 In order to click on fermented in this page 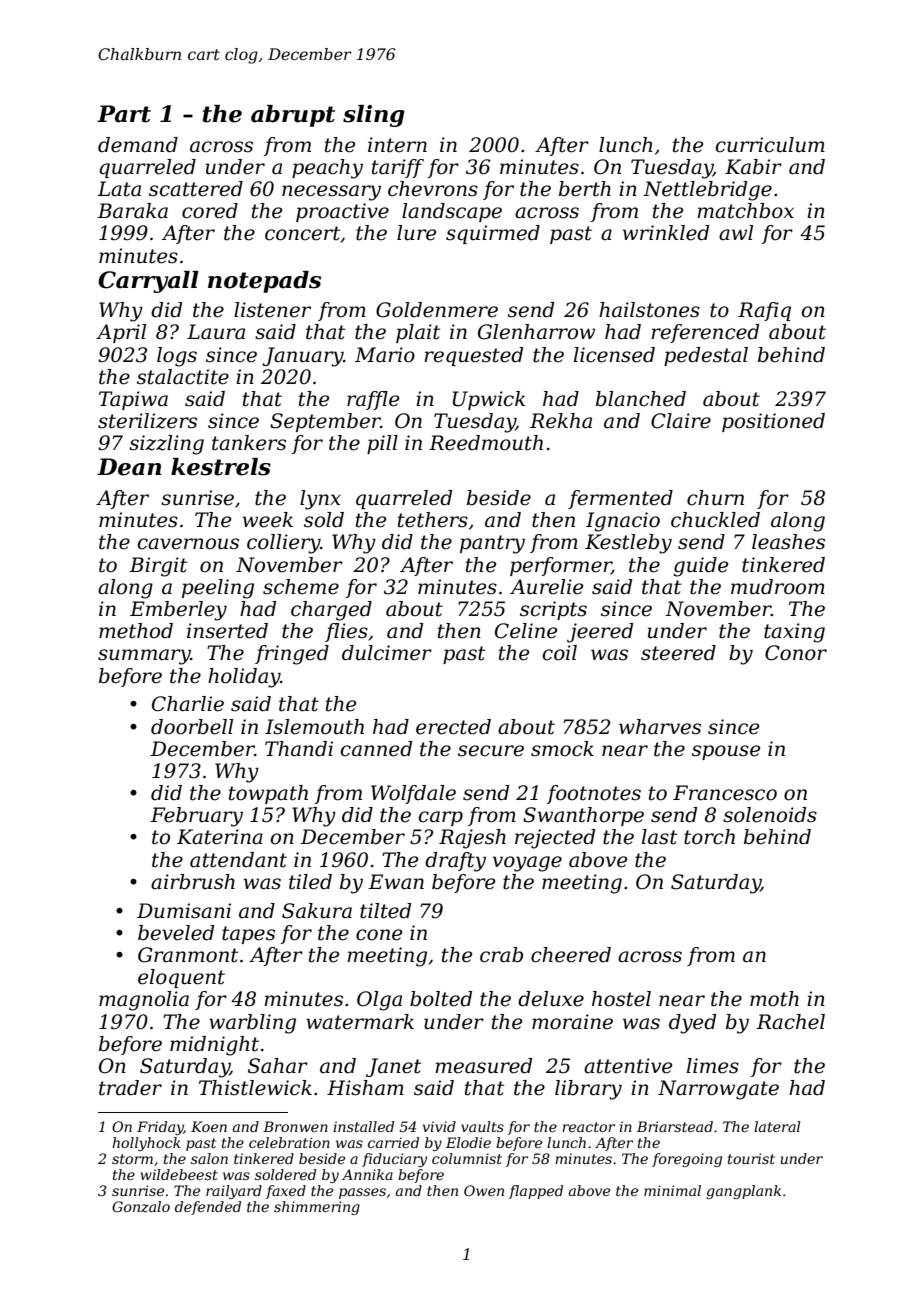, I will do `click(620, 499)`.
